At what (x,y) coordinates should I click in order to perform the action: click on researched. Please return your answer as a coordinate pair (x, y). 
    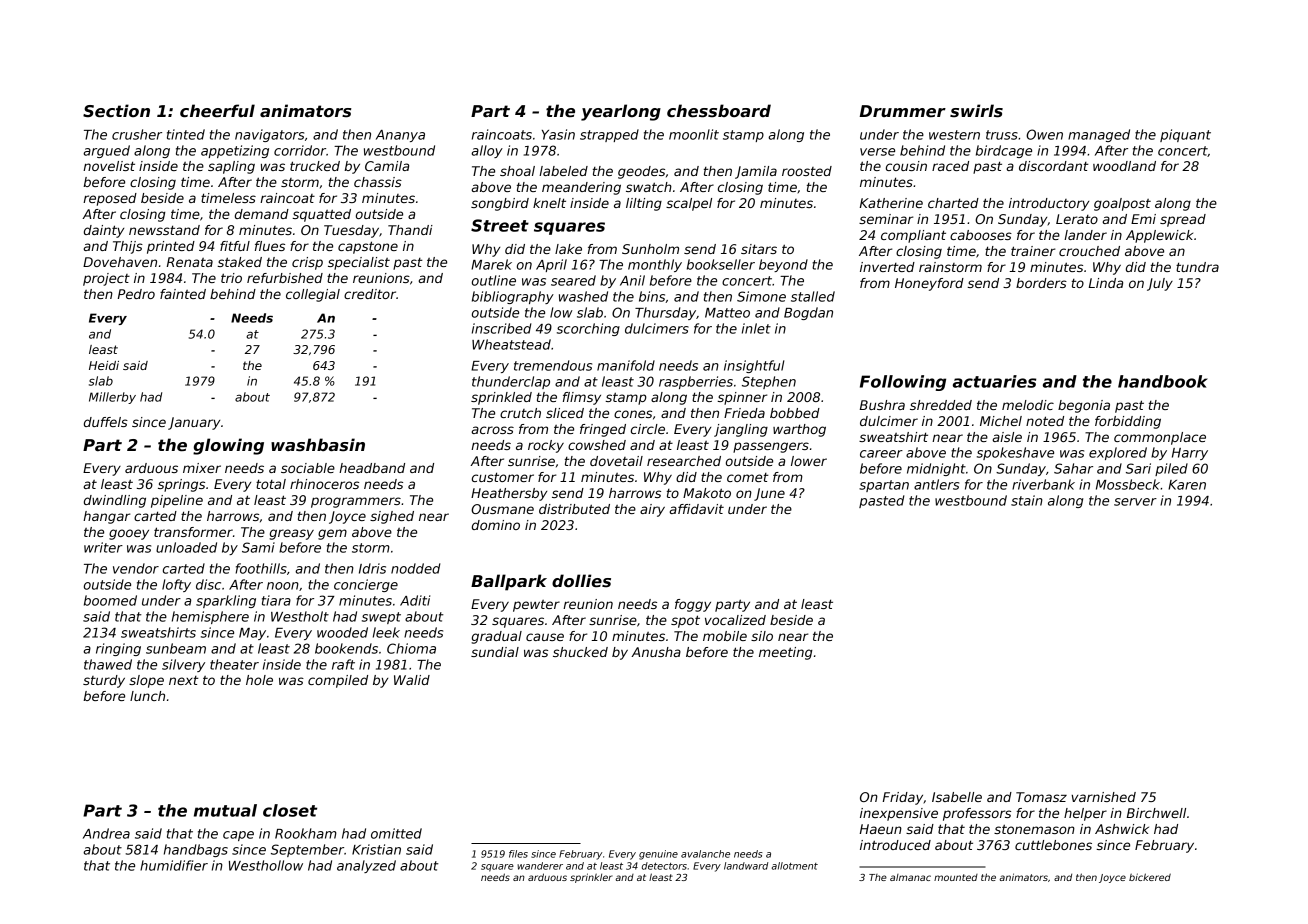
    Looking at the image, I should click on (684, 461).
